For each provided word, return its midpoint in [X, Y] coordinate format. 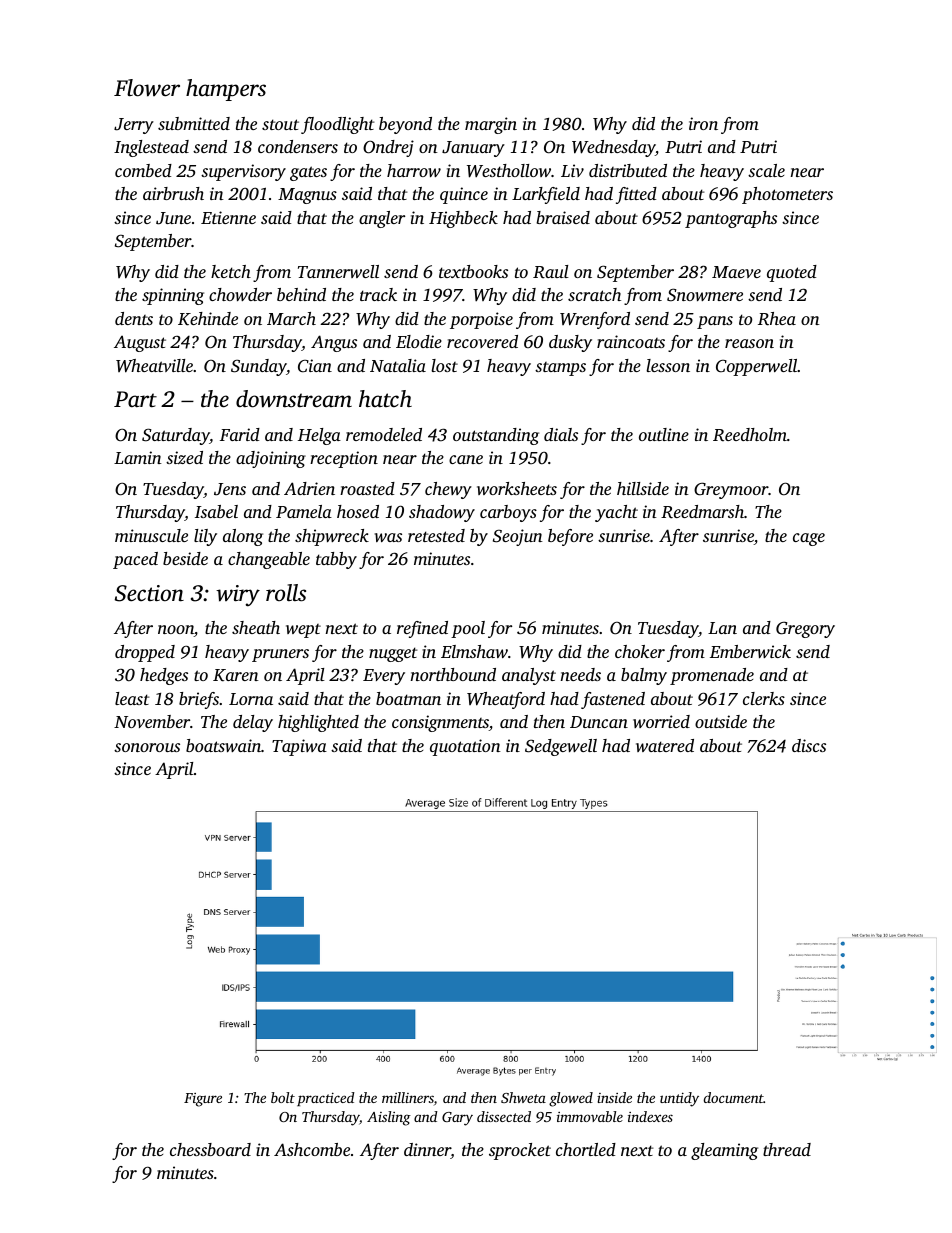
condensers [298, 146]
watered [665, 745]
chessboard [210, 1149]
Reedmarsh [702, 512]
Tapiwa [299, 747]
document [734, 1097]
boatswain [223, 745]
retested [436, 535]
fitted [636, 195]
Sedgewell [561, 747]
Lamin [138, 457]
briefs [199, 700]
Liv [572, 170]
